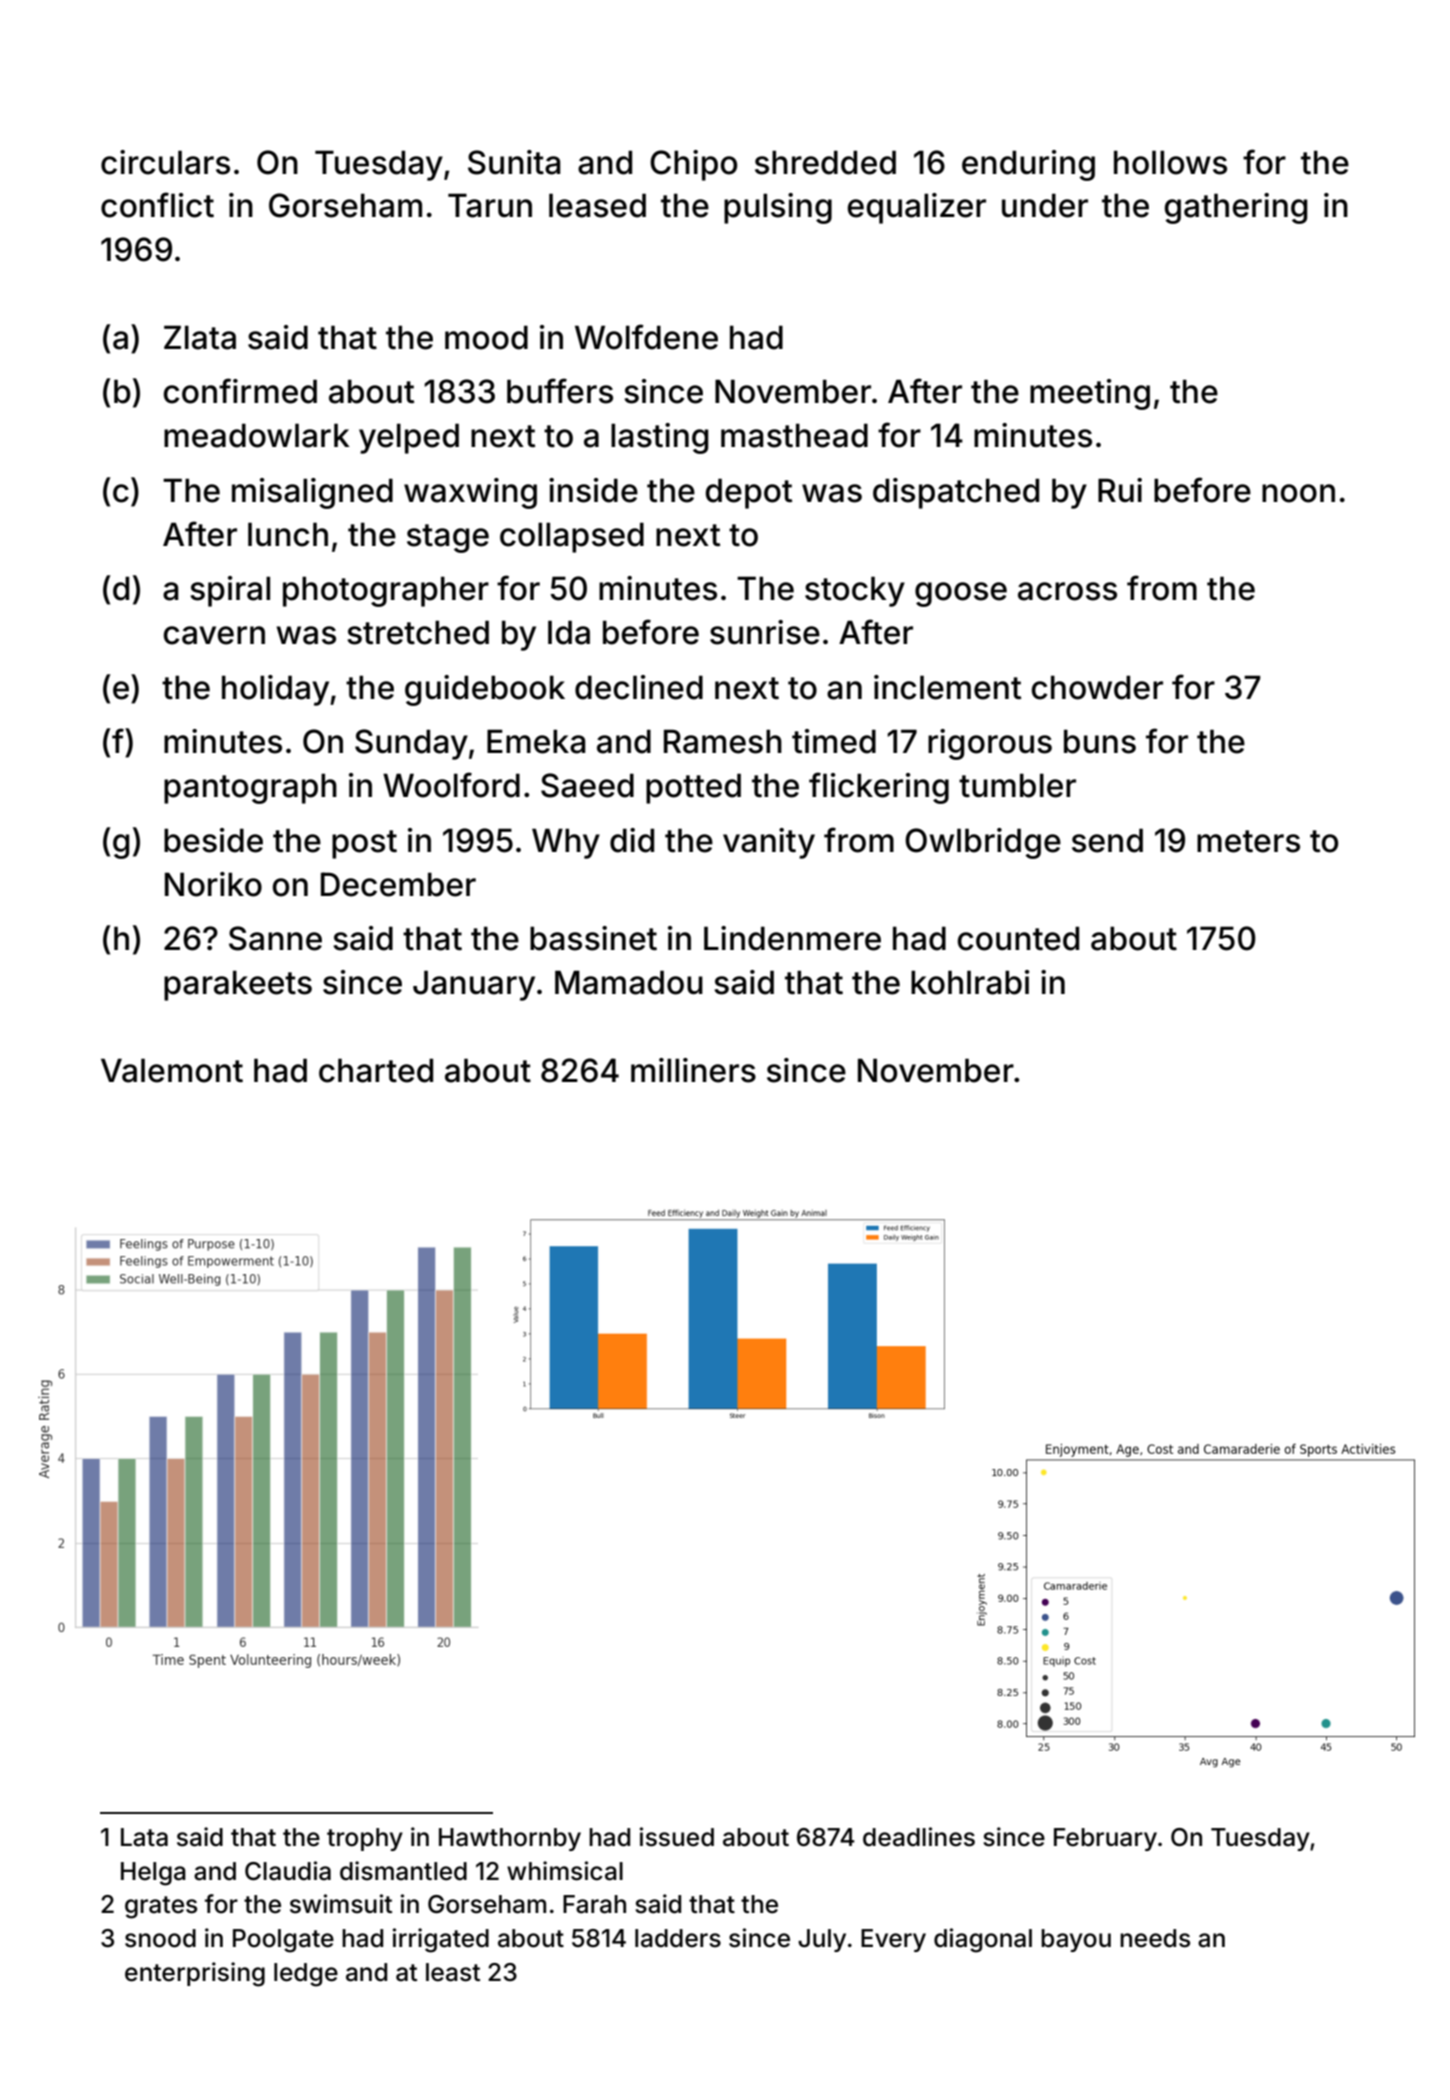  I want to click on kohlrabi, so click(970, 982).
